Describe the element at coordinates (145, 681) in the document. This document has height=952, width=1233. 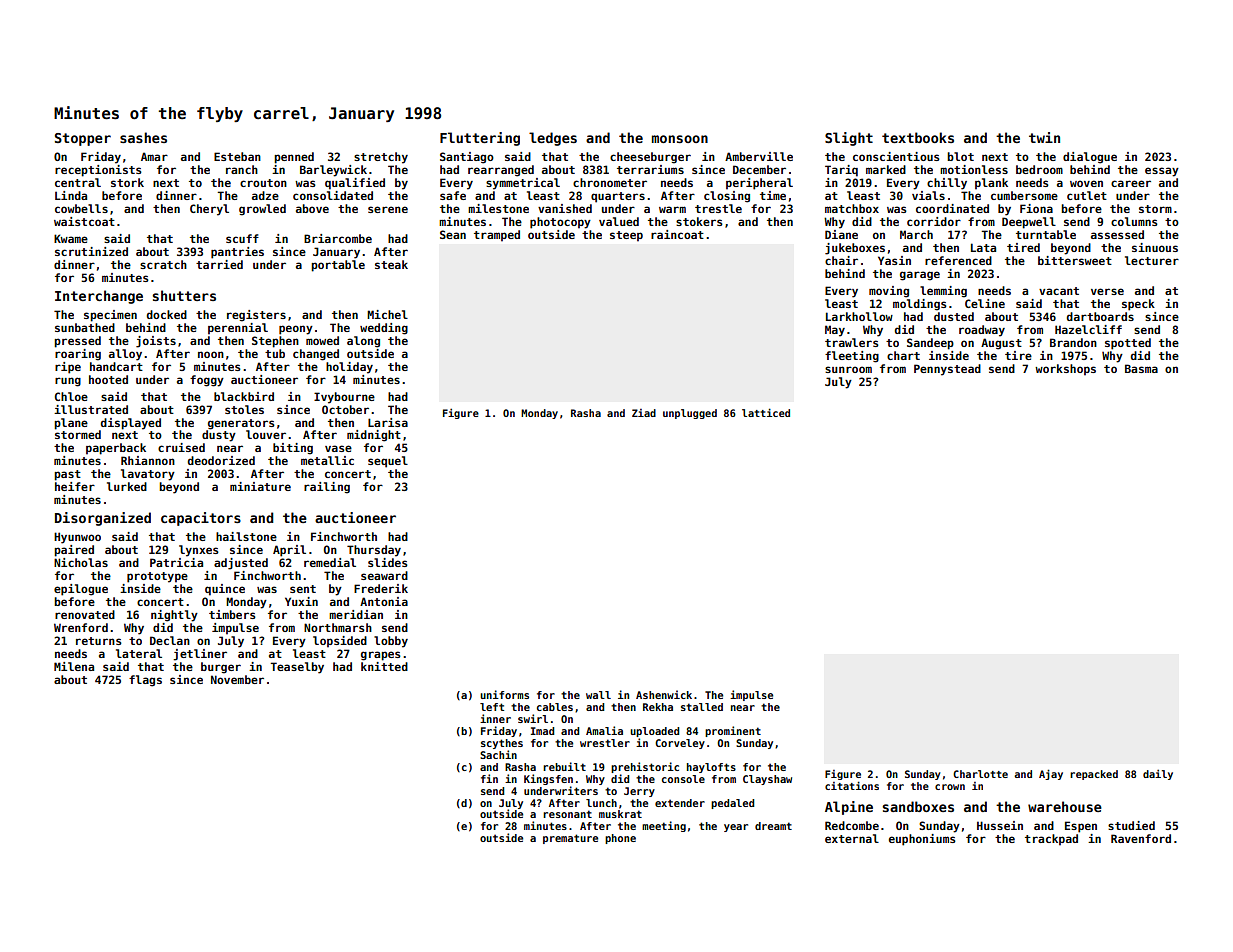
I see `flags` at that location.
